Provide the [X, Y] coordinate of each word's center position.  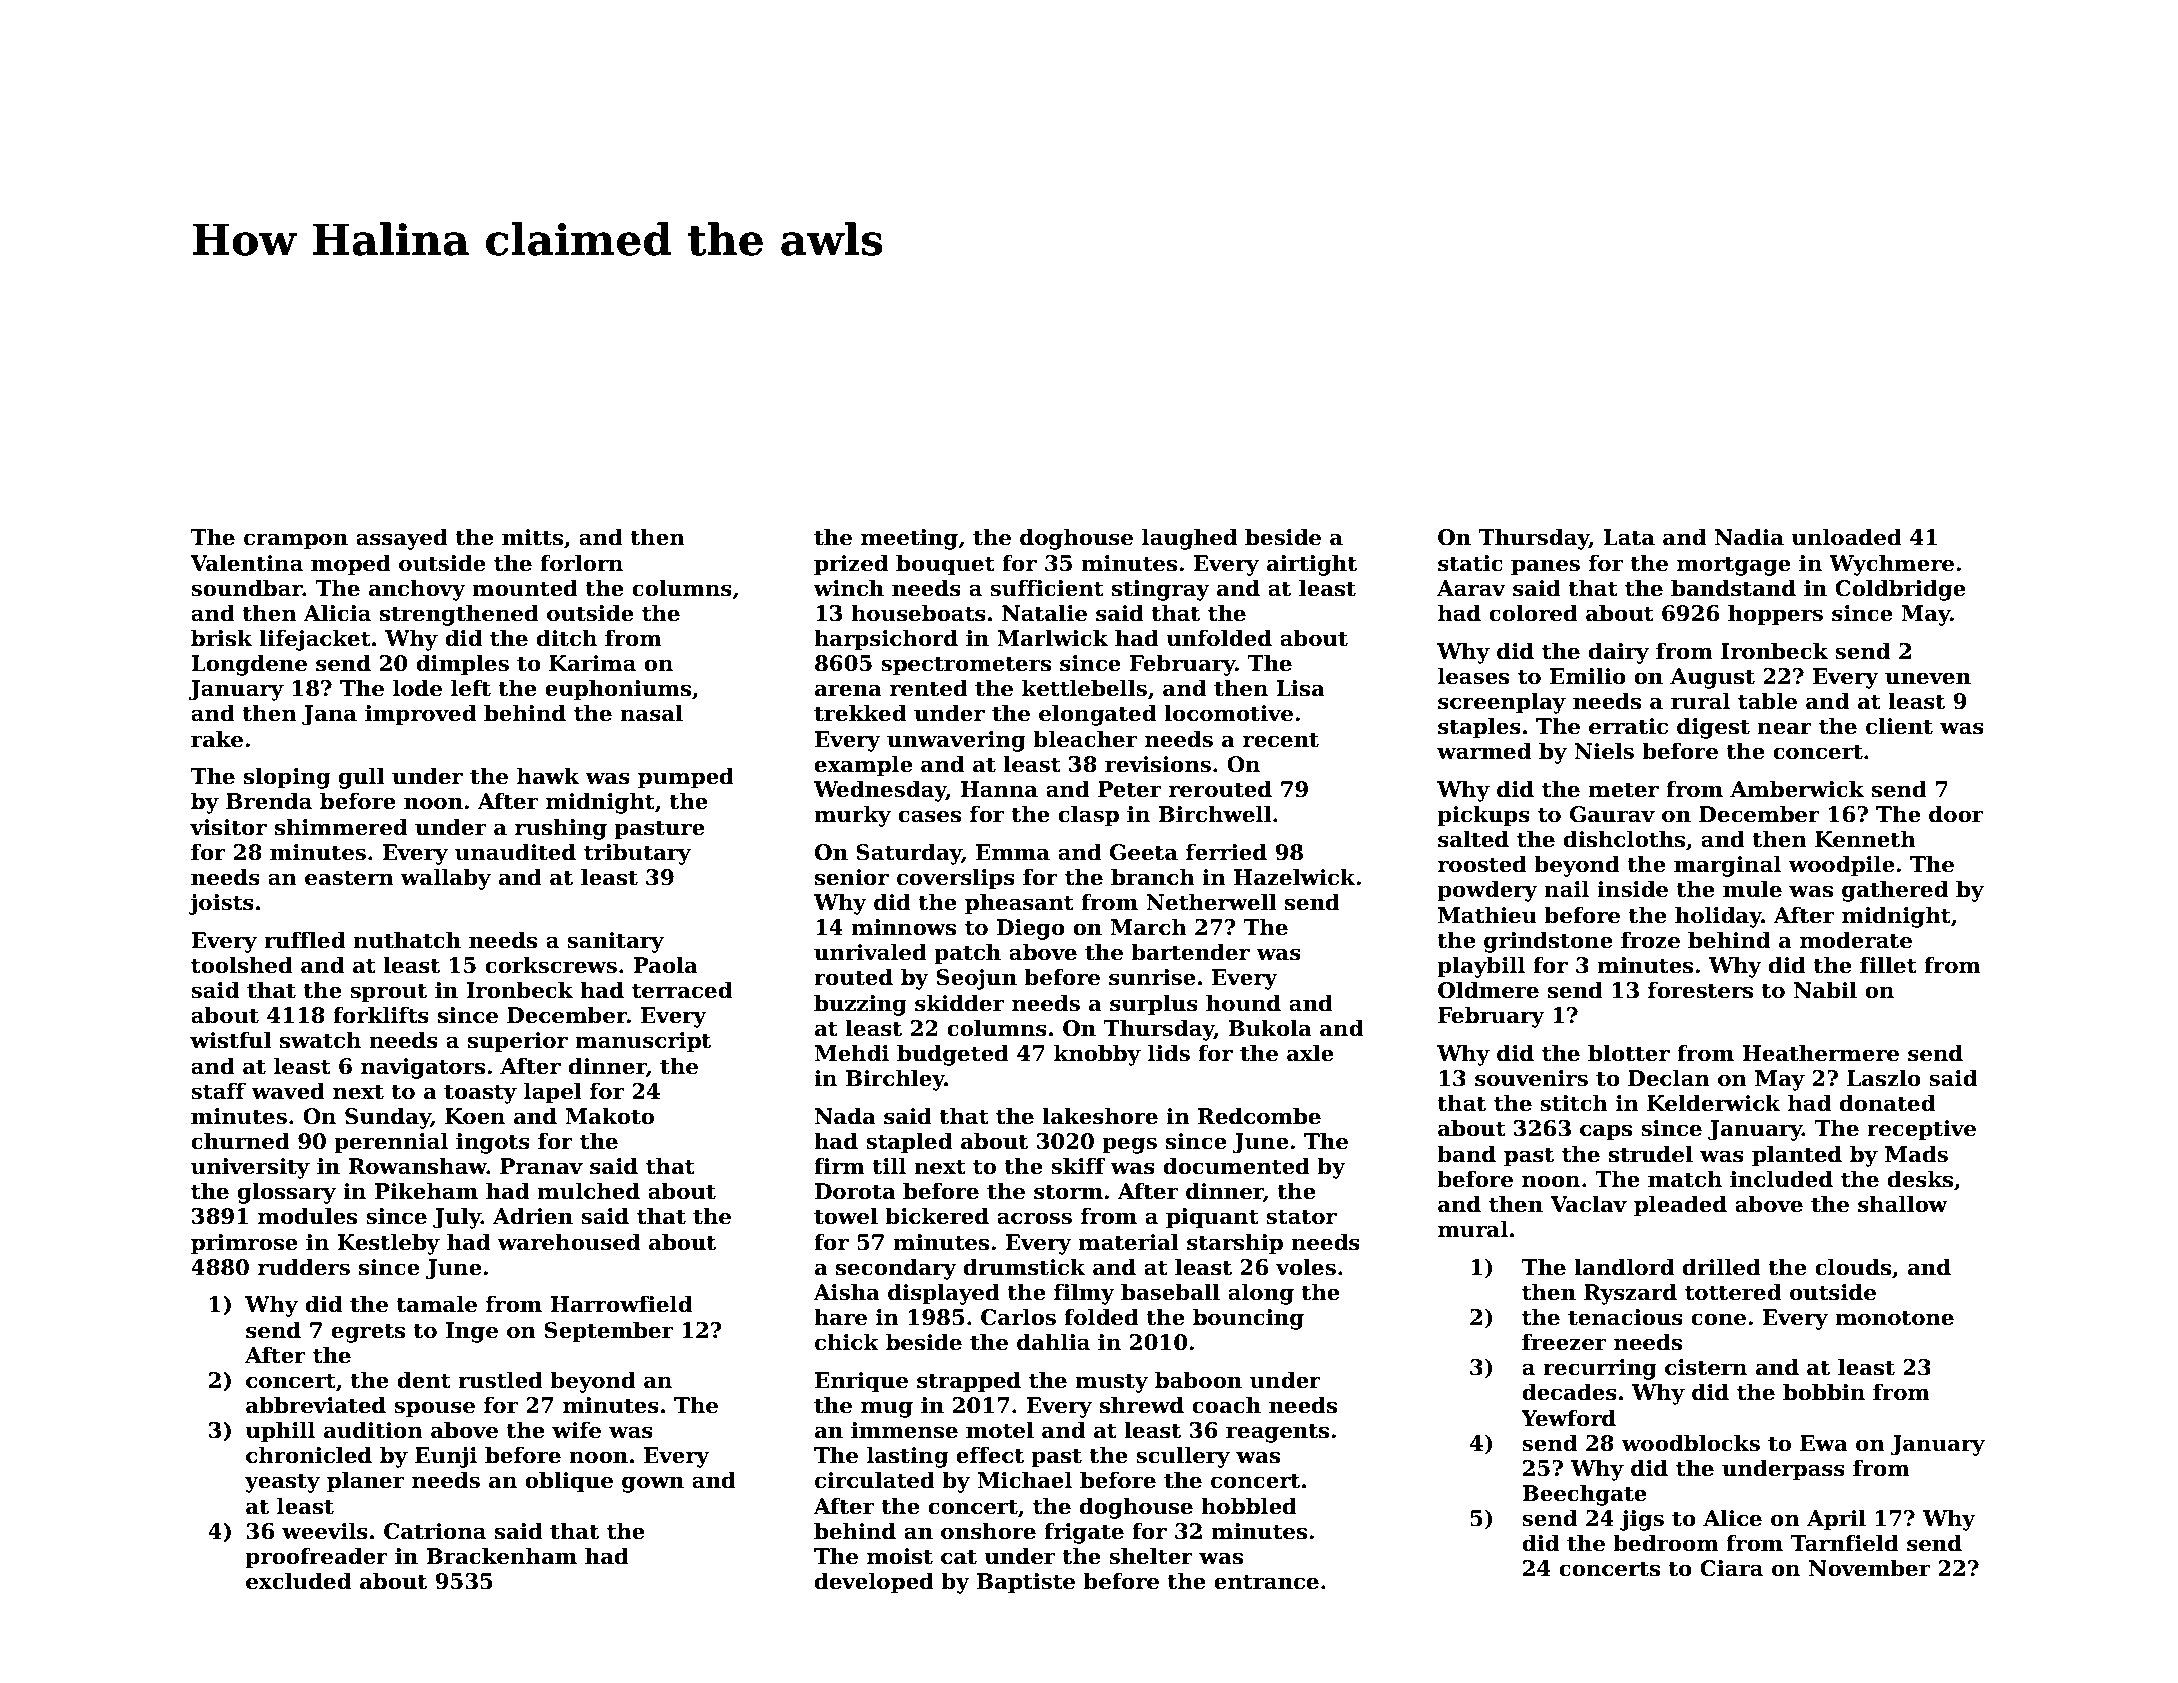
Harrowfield [621, 1304]
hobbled [1249, 1506]
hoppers [1775, 615]
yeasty [282, 1483]
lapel [553, 1093]
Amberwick [1797, 789]
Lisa [1300, 688]
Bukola [1270, 1028]
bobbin [1824, 1392]
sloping [287, 778]
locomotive [1228, 713]
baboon [1198, 1380]
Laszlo [1884, 1078]
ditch [567, 638]
